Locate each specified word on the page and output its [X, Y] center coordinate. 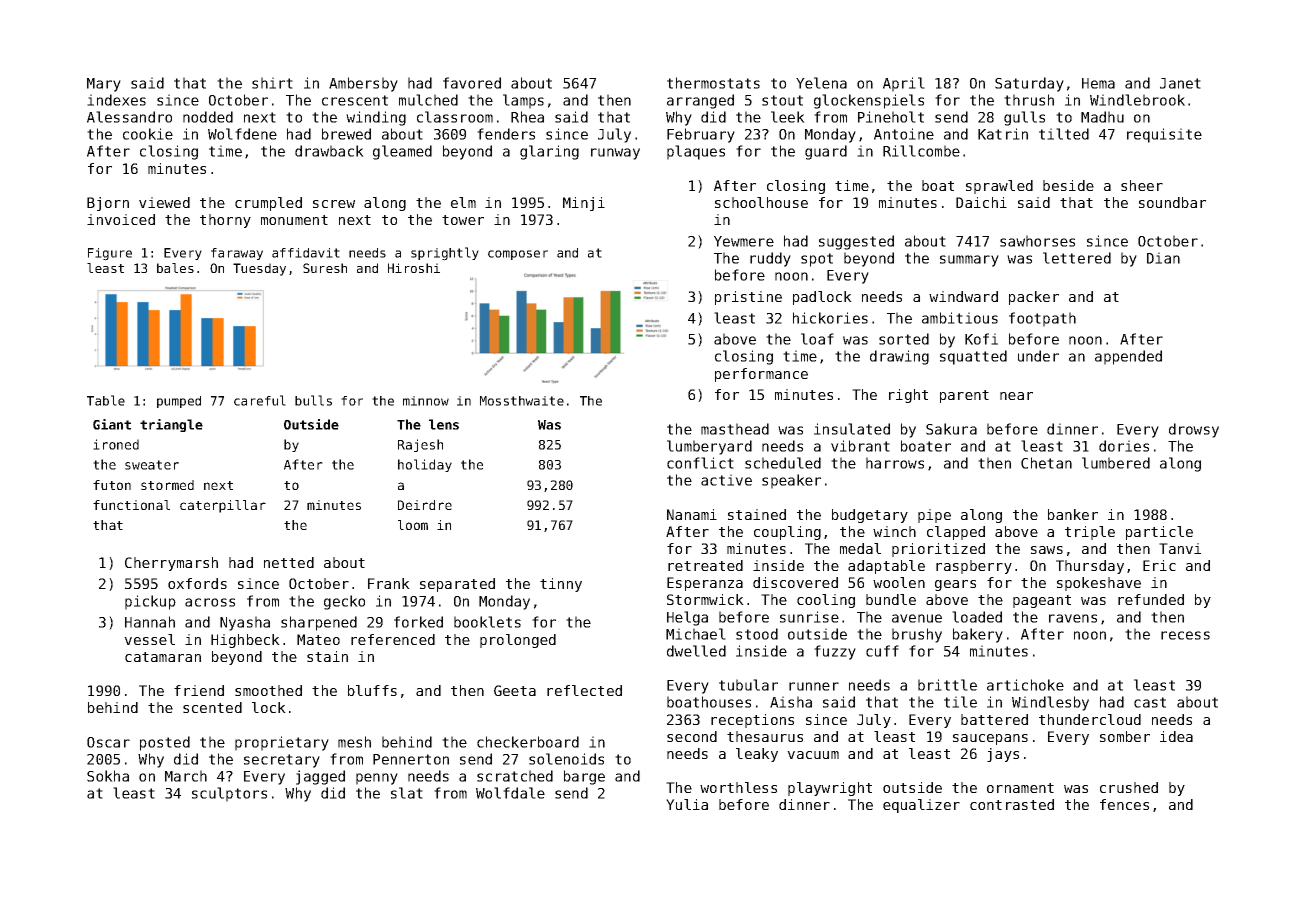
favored [472, 83]
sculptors [229, 794]
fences [1124, 804]
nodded [208, 117]
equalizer [921, 806]
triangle [171, 425]
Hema [1098, 83]
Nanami [692, 514]
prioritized [938, 550]
